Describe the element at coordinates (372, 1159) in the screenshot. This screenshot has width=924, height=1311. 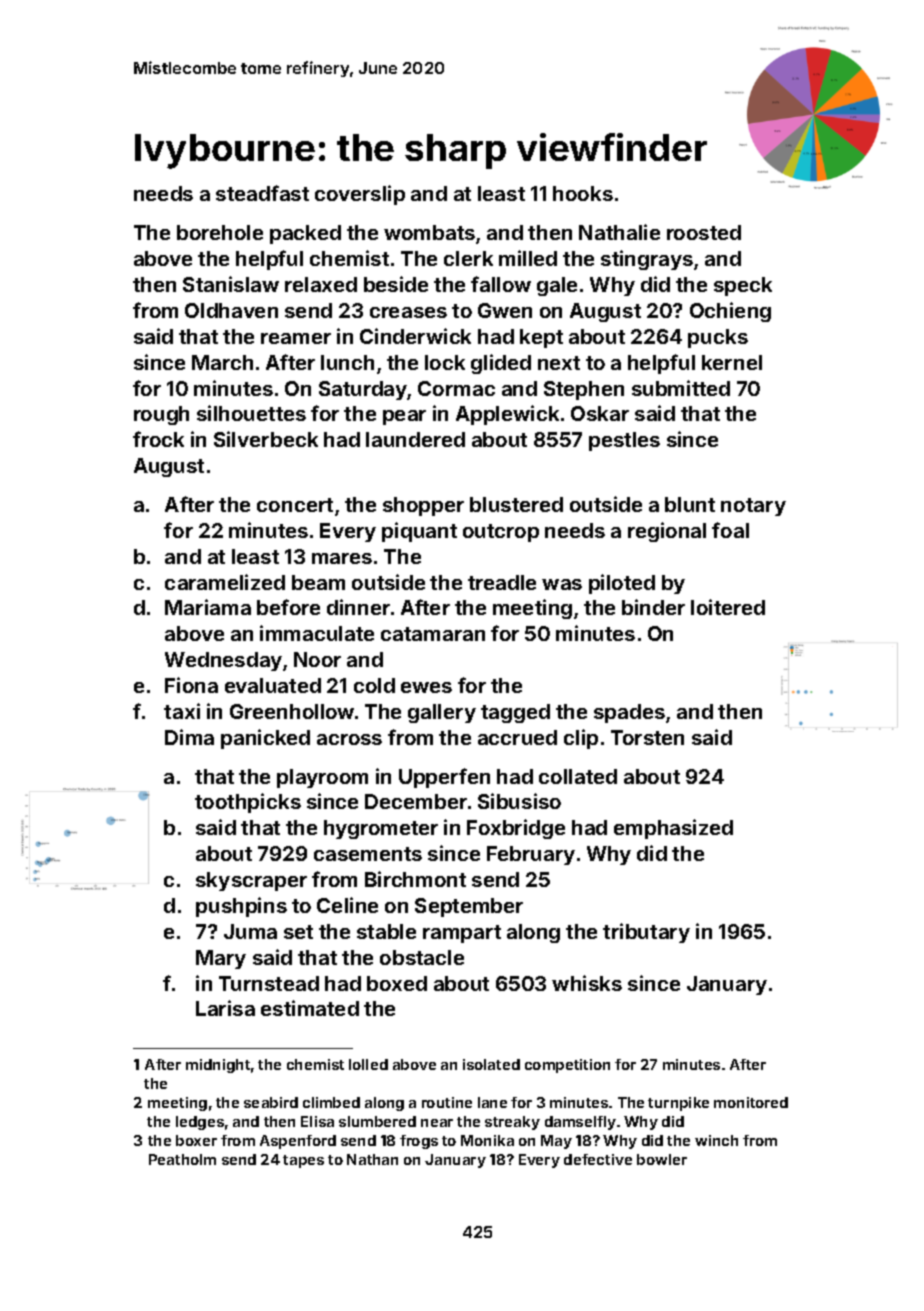
I see `Nathan` at that location.
